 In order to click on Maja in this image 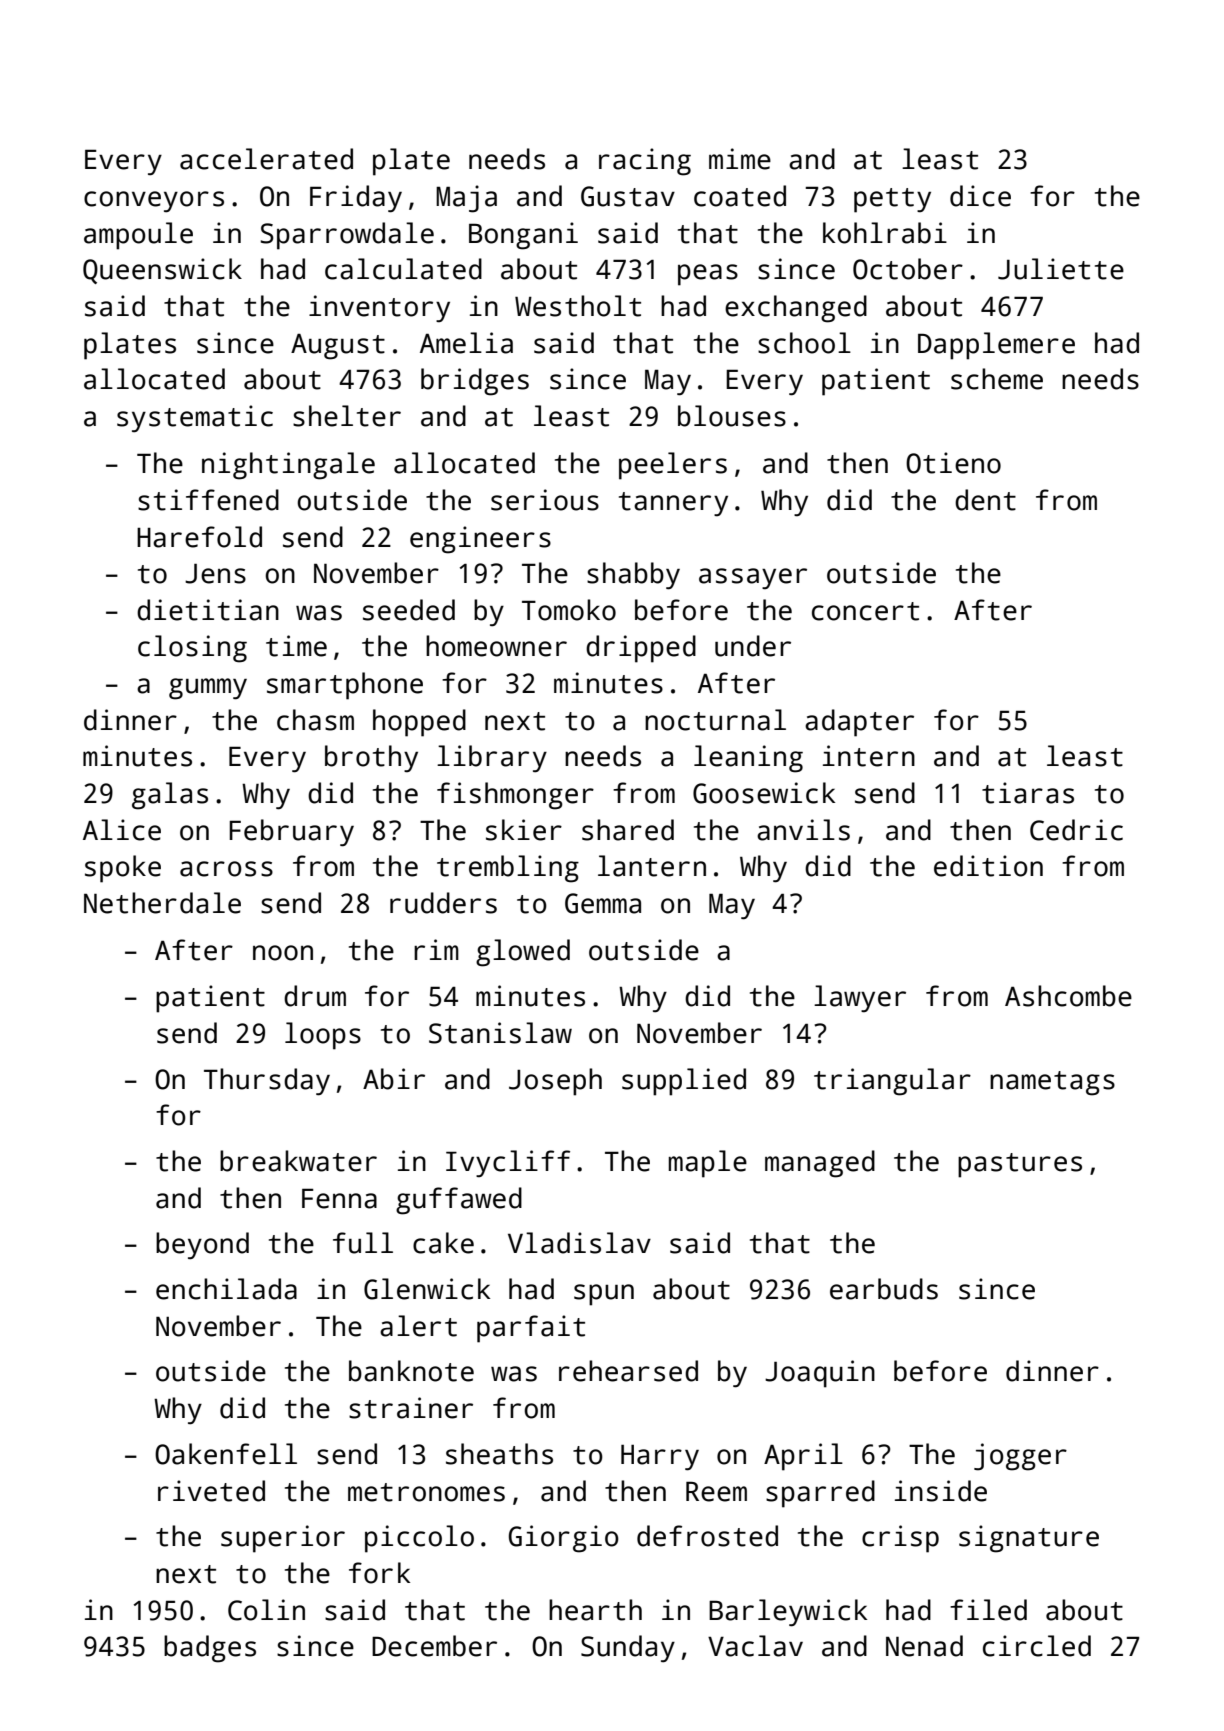, I will do `click(466, 199)`.
